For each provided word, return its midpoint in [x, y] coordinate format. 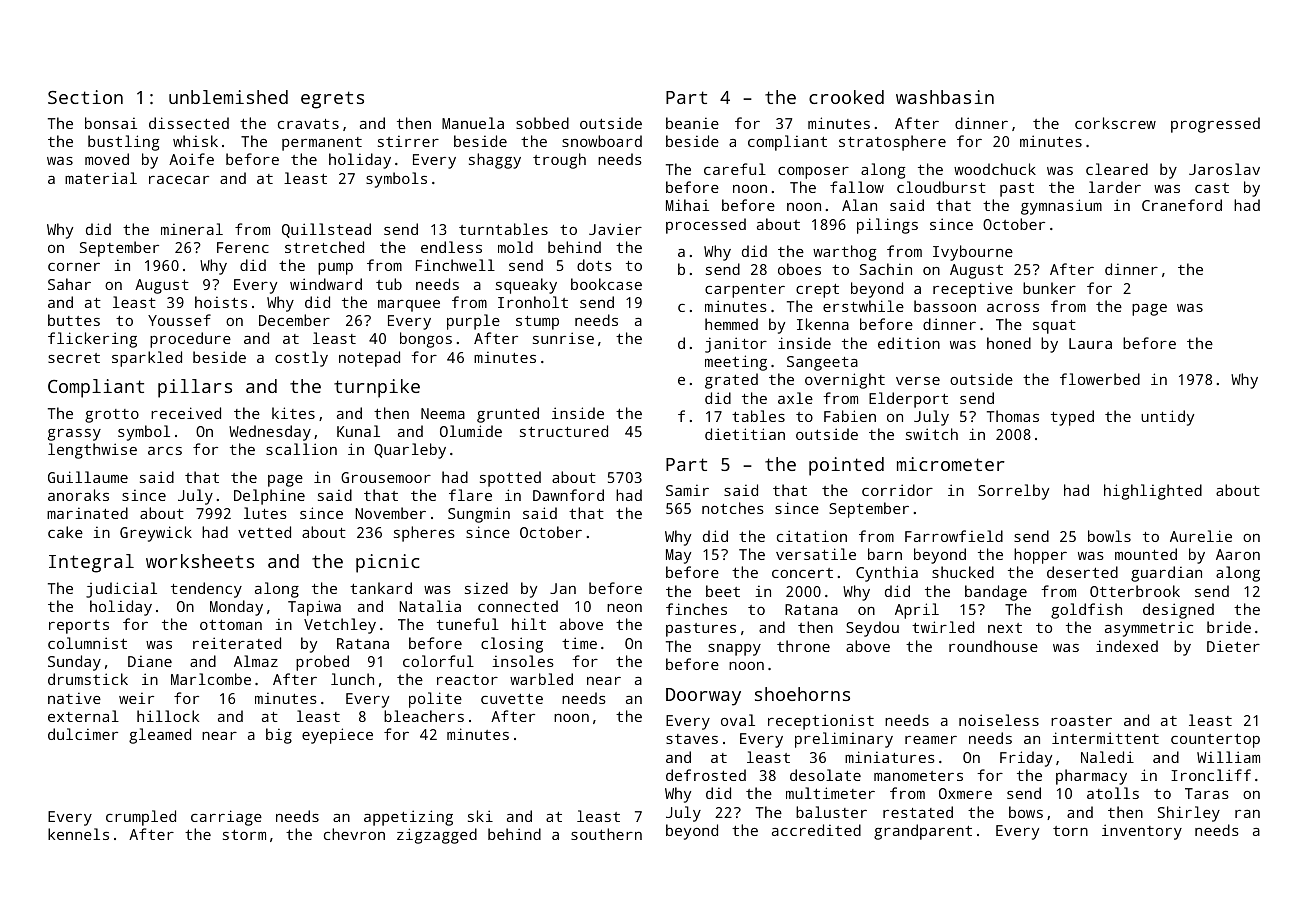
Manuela [473, 123]
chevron [354, 834]
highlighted [1153, 492]
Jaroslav [1224, 169]
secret [74, 358]
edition [909, 343]
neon [624, 608]
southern [606, 834]
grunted [508, 415]
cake [65, 532]
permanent [322, 144]
